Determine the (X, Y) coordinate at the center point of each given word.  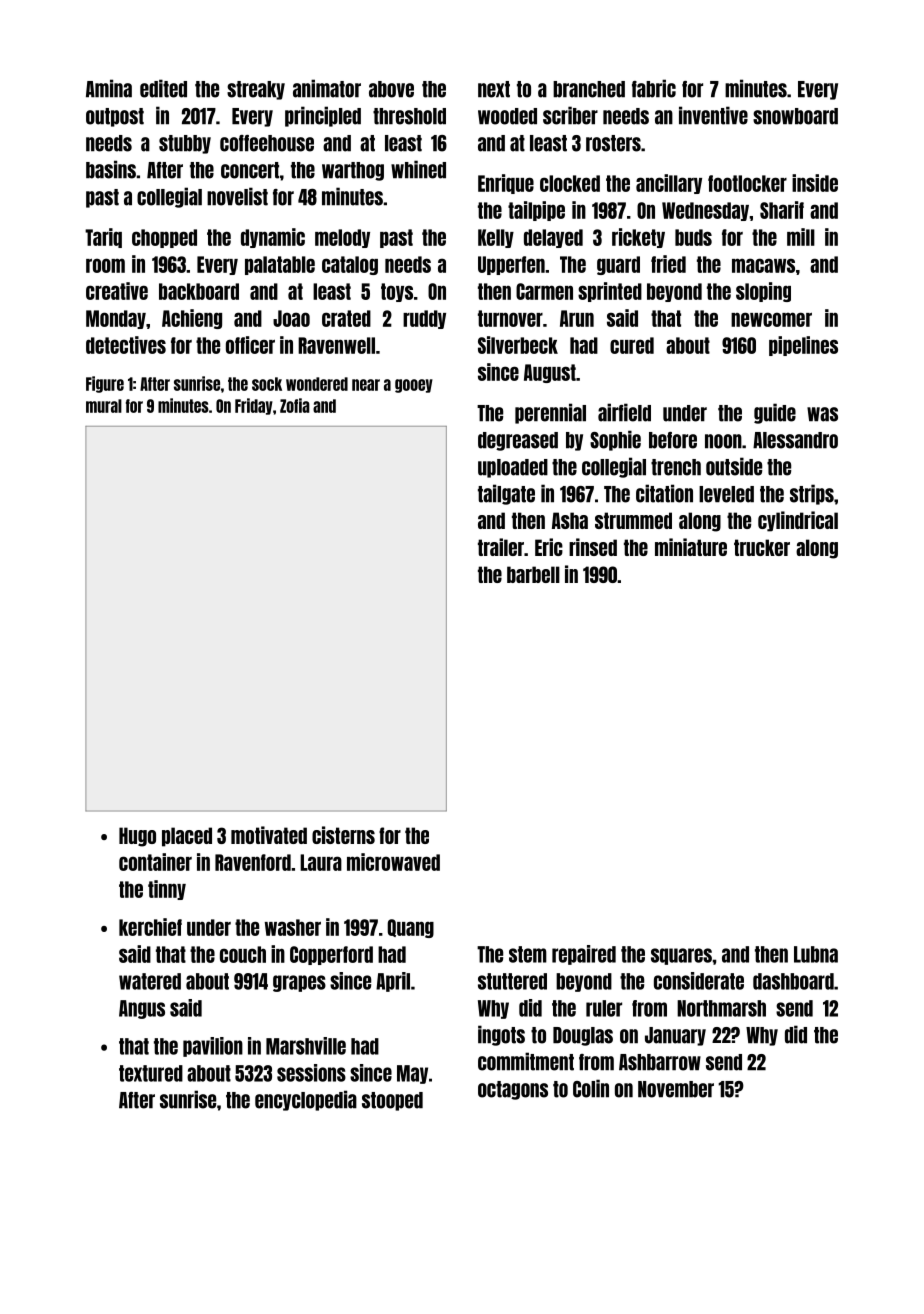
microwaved (393, 862)
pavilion (213, 1047)
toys (397, 292)
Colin (591, 1088)
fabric (654, 88)
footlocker (747, 183)
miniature (691, 547)
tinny (167, 890)
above (391, 89)
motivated (269, 835)
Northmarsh (721, 1008)
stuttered (512, 981)
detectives (126, 345)
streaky (256, 90)
